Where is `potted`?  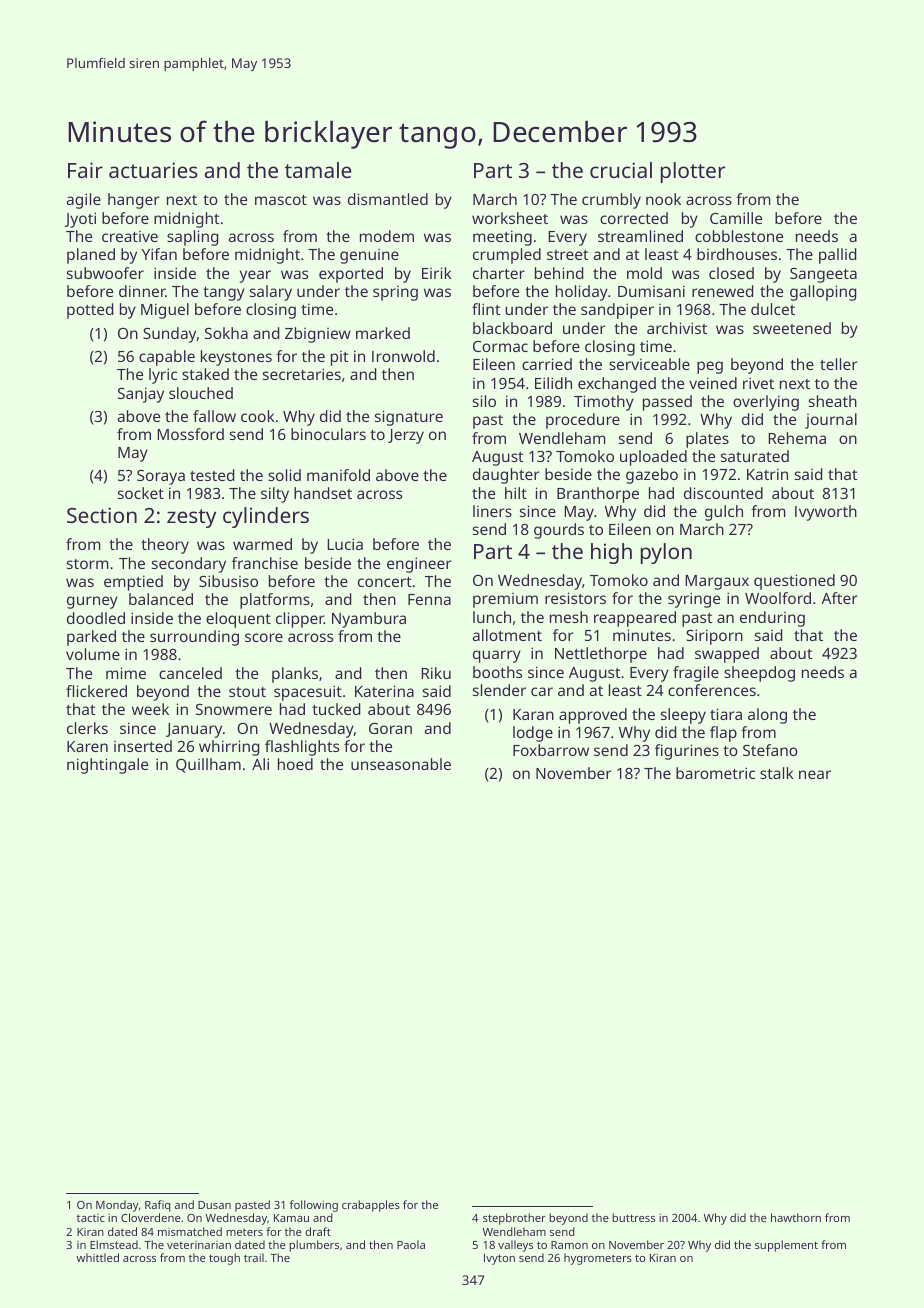
potted is located at coordinates (90, 311).
